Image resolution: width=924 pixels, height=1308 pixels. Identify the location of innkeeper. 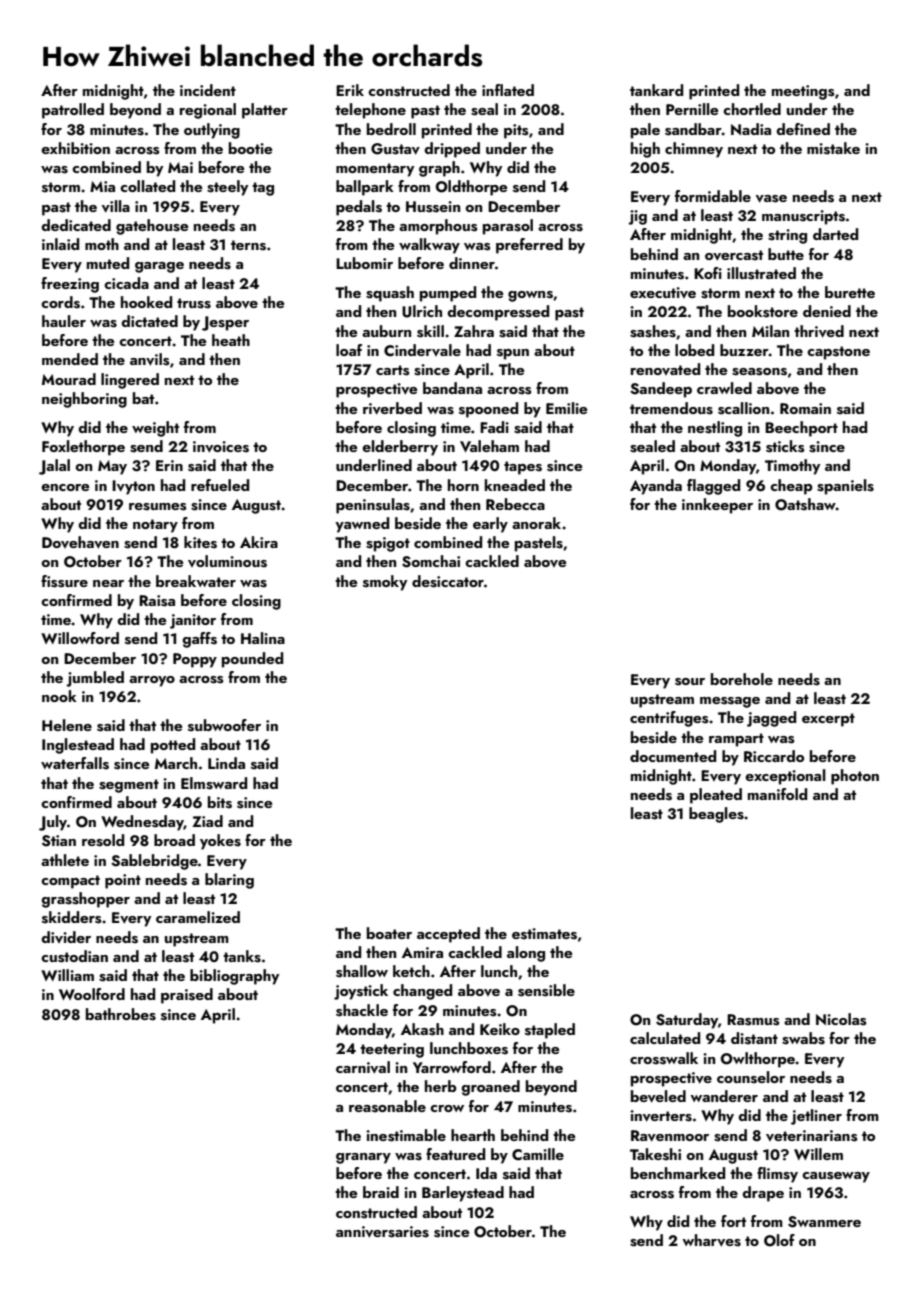
(717, 506).
